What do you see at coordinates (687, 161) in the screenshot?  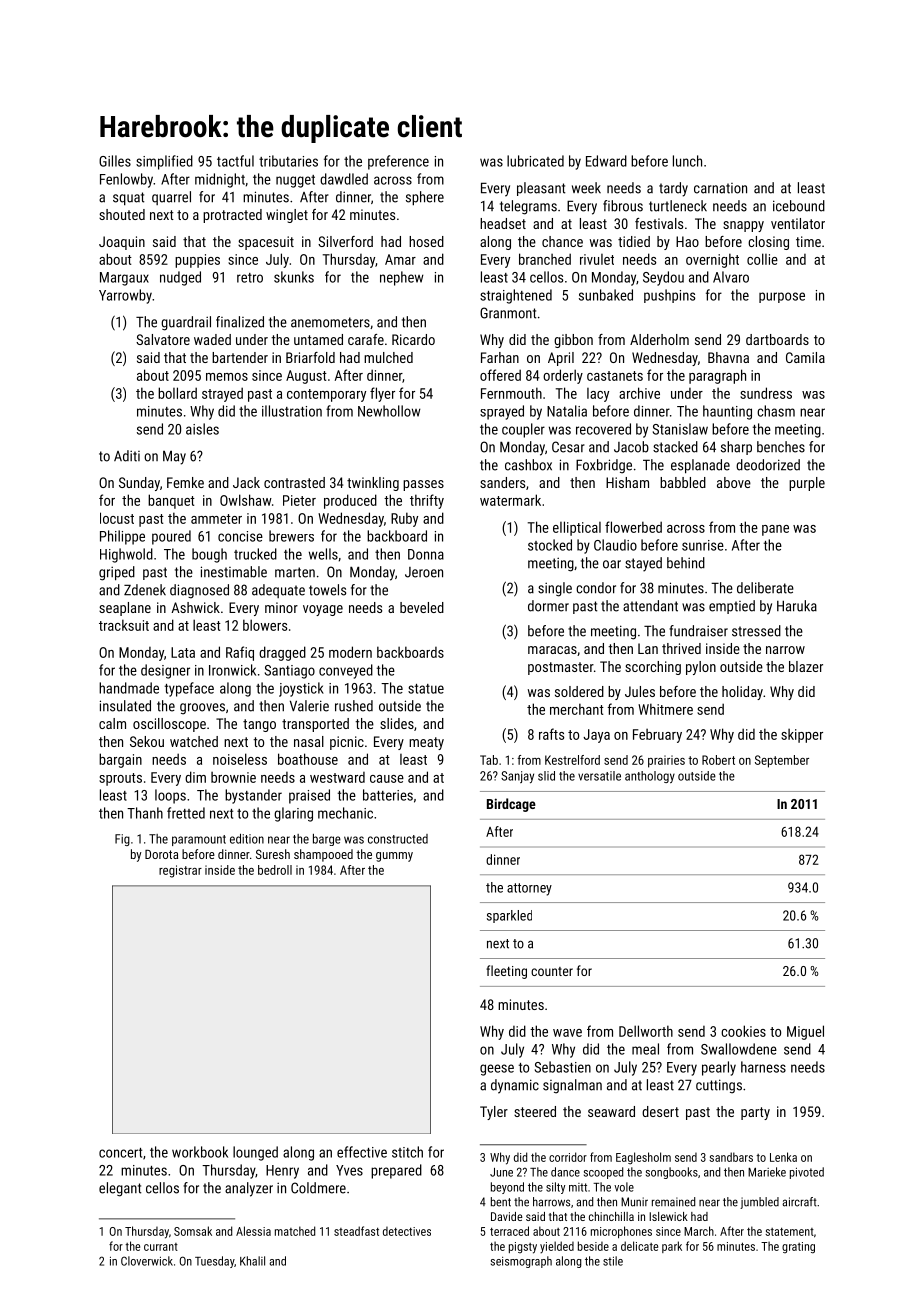 I see `lunch` at bounding box center [687, 161].
